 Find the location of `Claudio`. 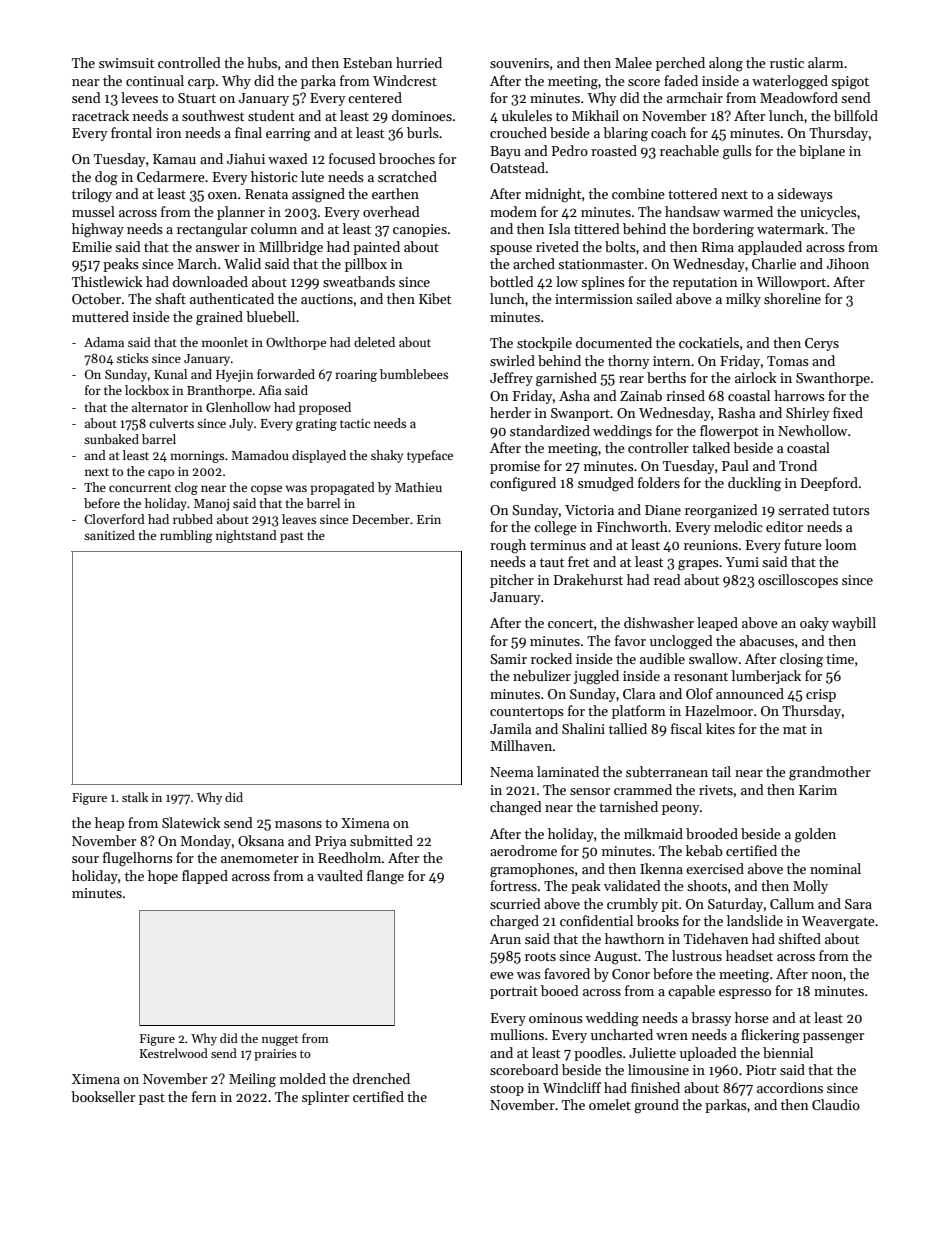

Claudio is located at coordinates (836, 1104).
